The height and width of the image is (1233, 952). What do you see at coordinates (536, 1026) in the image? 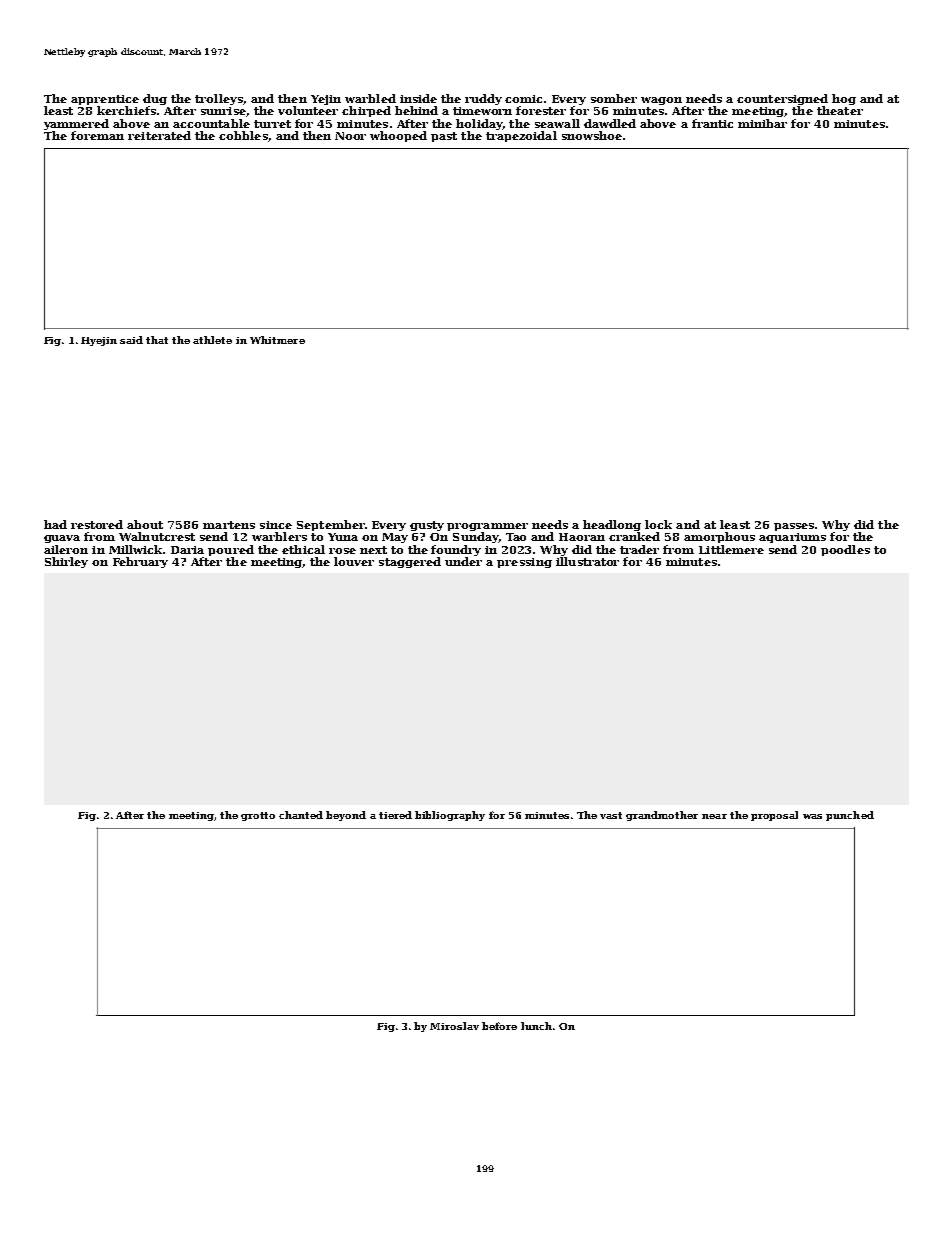
I see `lunch` at bounding box center [536, 1026].
